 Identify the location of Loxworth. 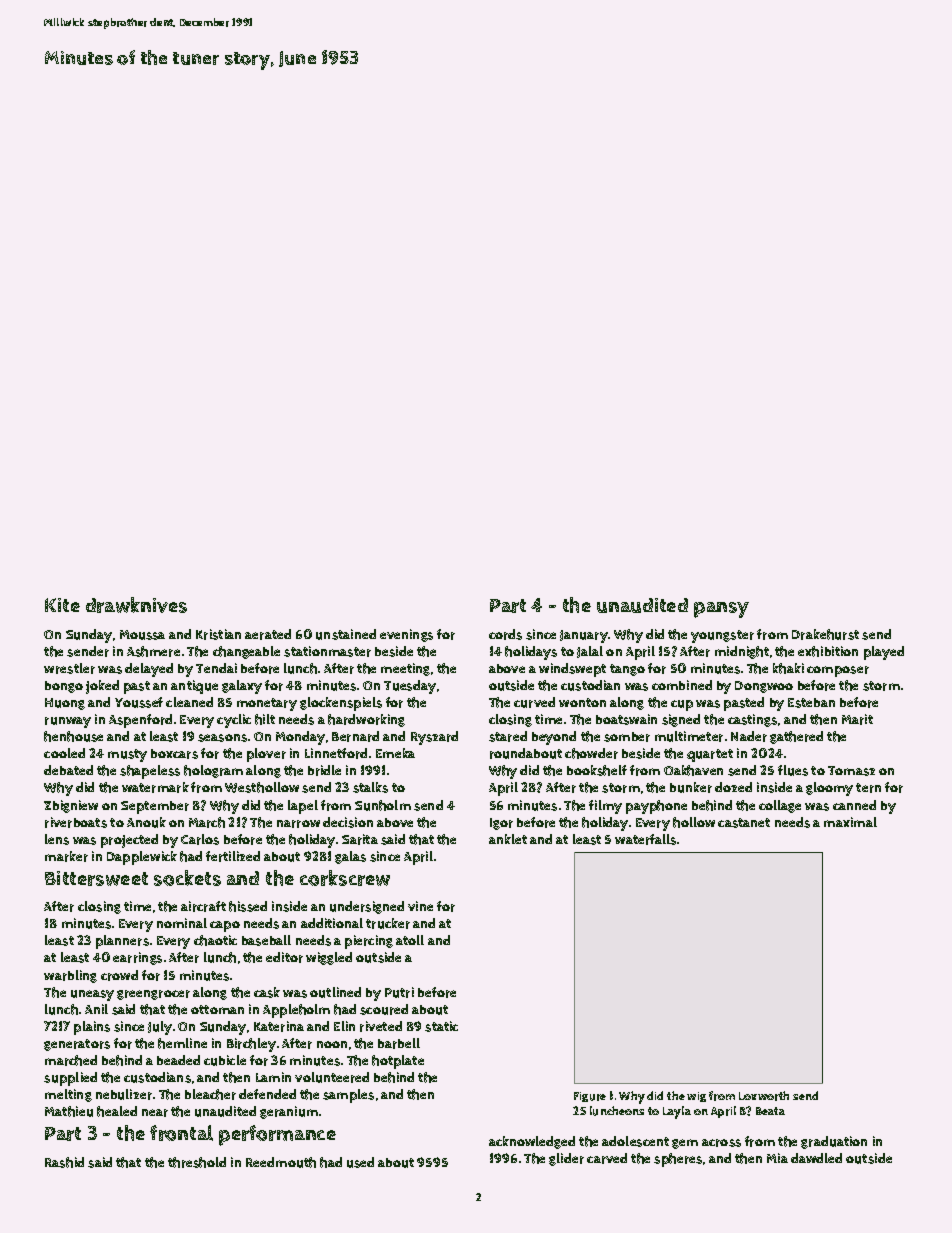
(764, 1096).
